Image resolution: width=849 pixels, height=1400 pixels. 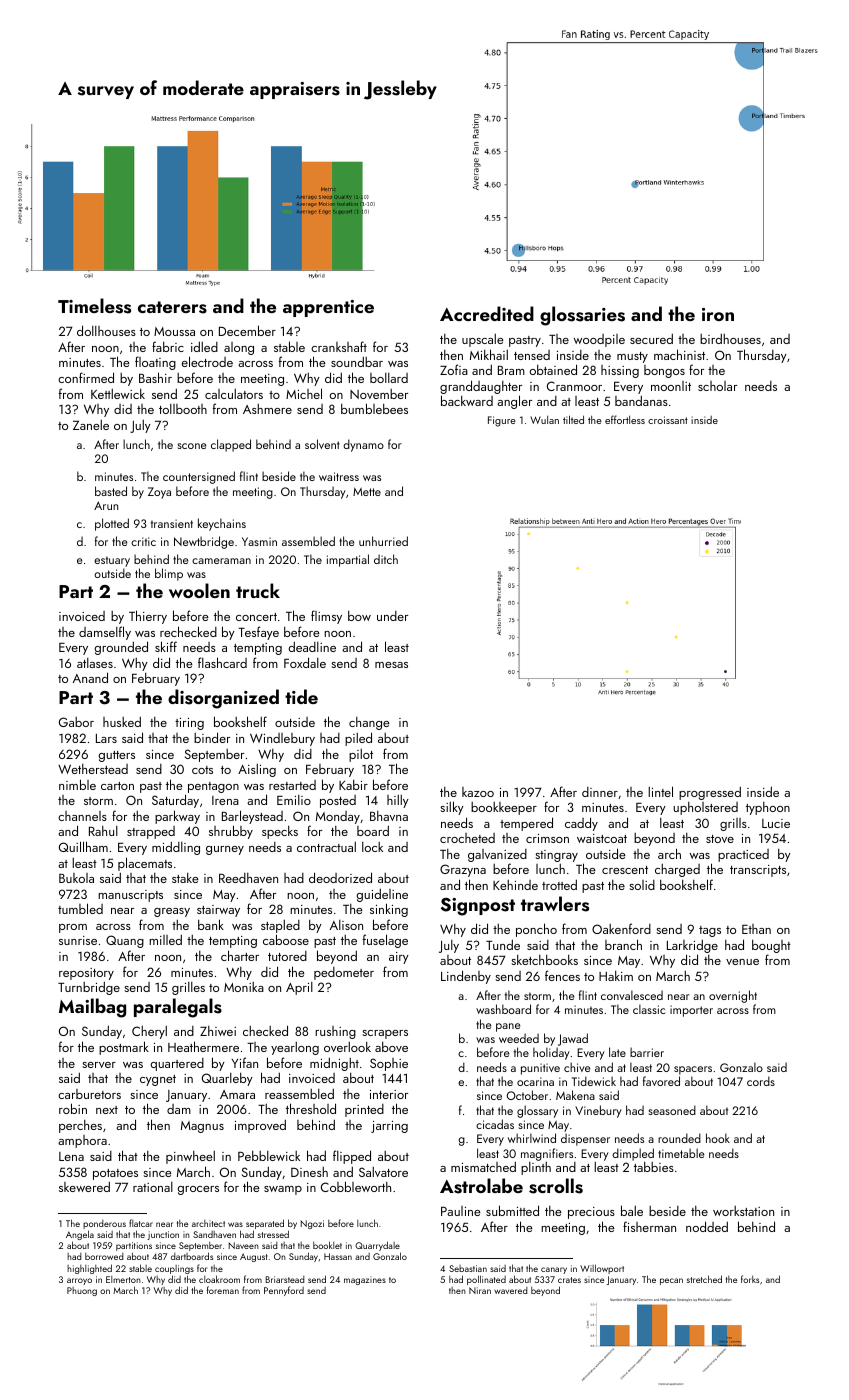 What do you see at coordinates (671, 1281) in the page?
I see `pecan` at bounding box center [671, 1281].
